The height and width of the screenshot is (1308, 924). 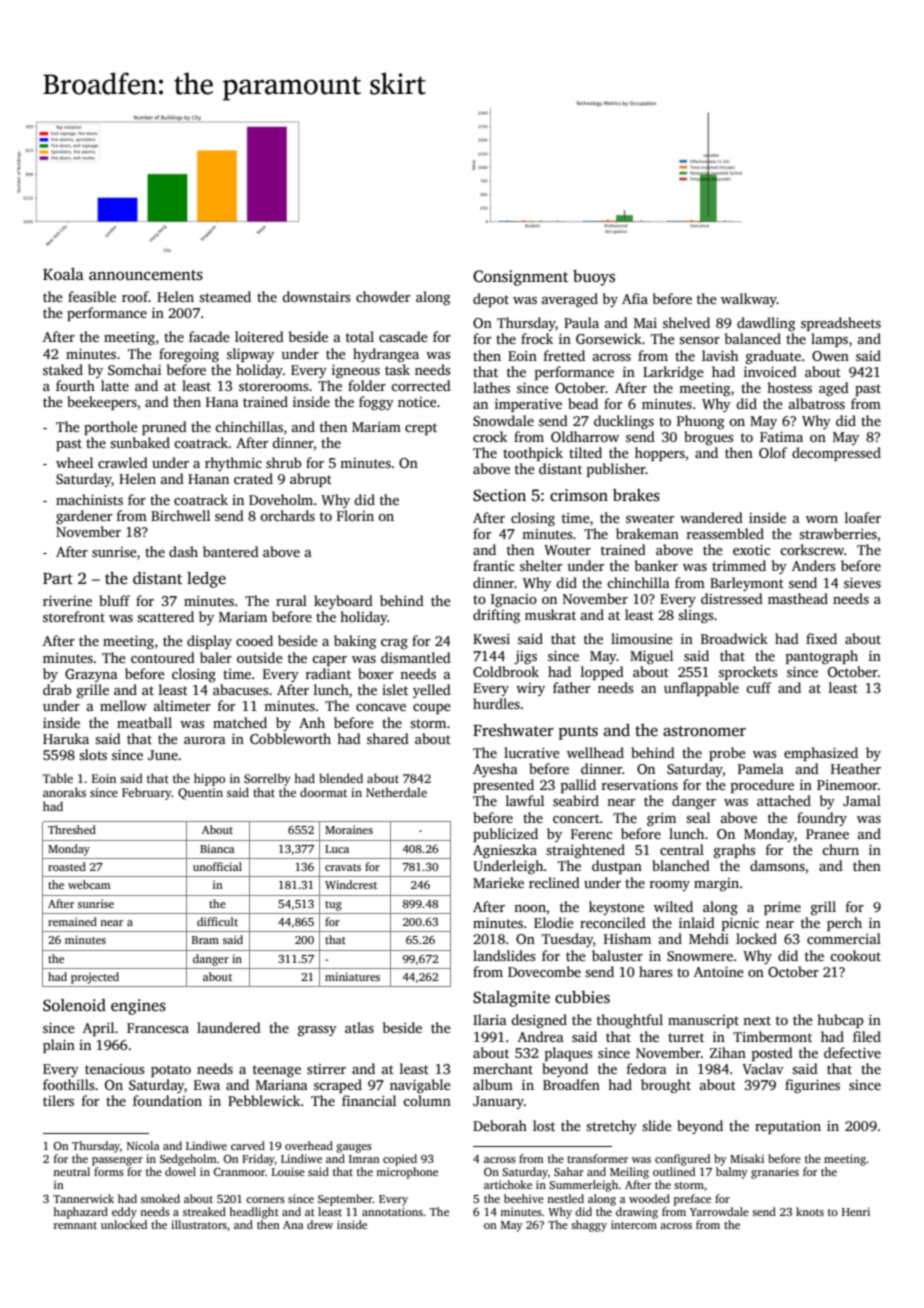 What do you see at coordinates (217, 848) in the screenshot?
I see `Bianca` at bounding box center [217, 848].
